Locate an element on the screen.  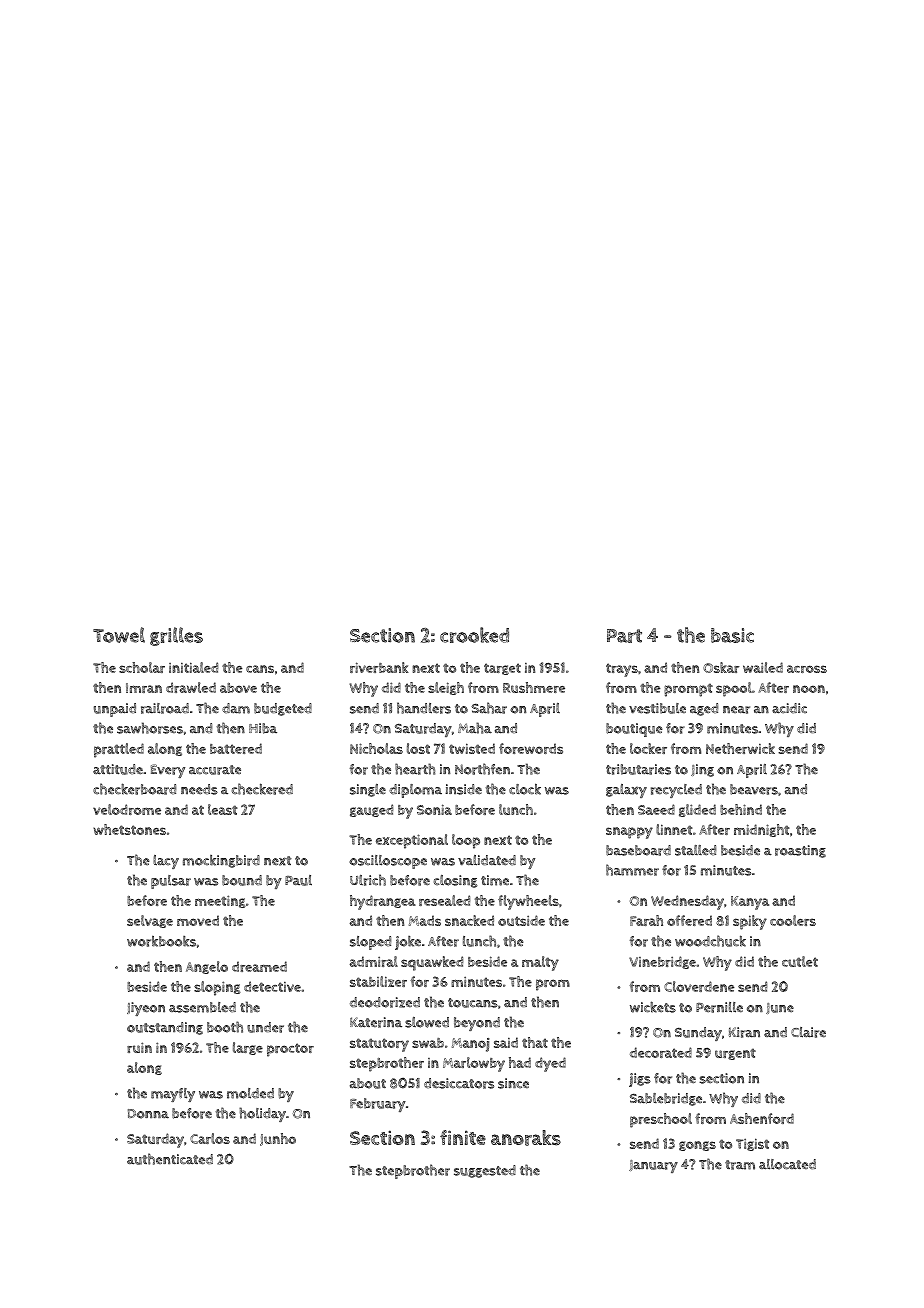
flywheels is located at coordinates (528, 902).
